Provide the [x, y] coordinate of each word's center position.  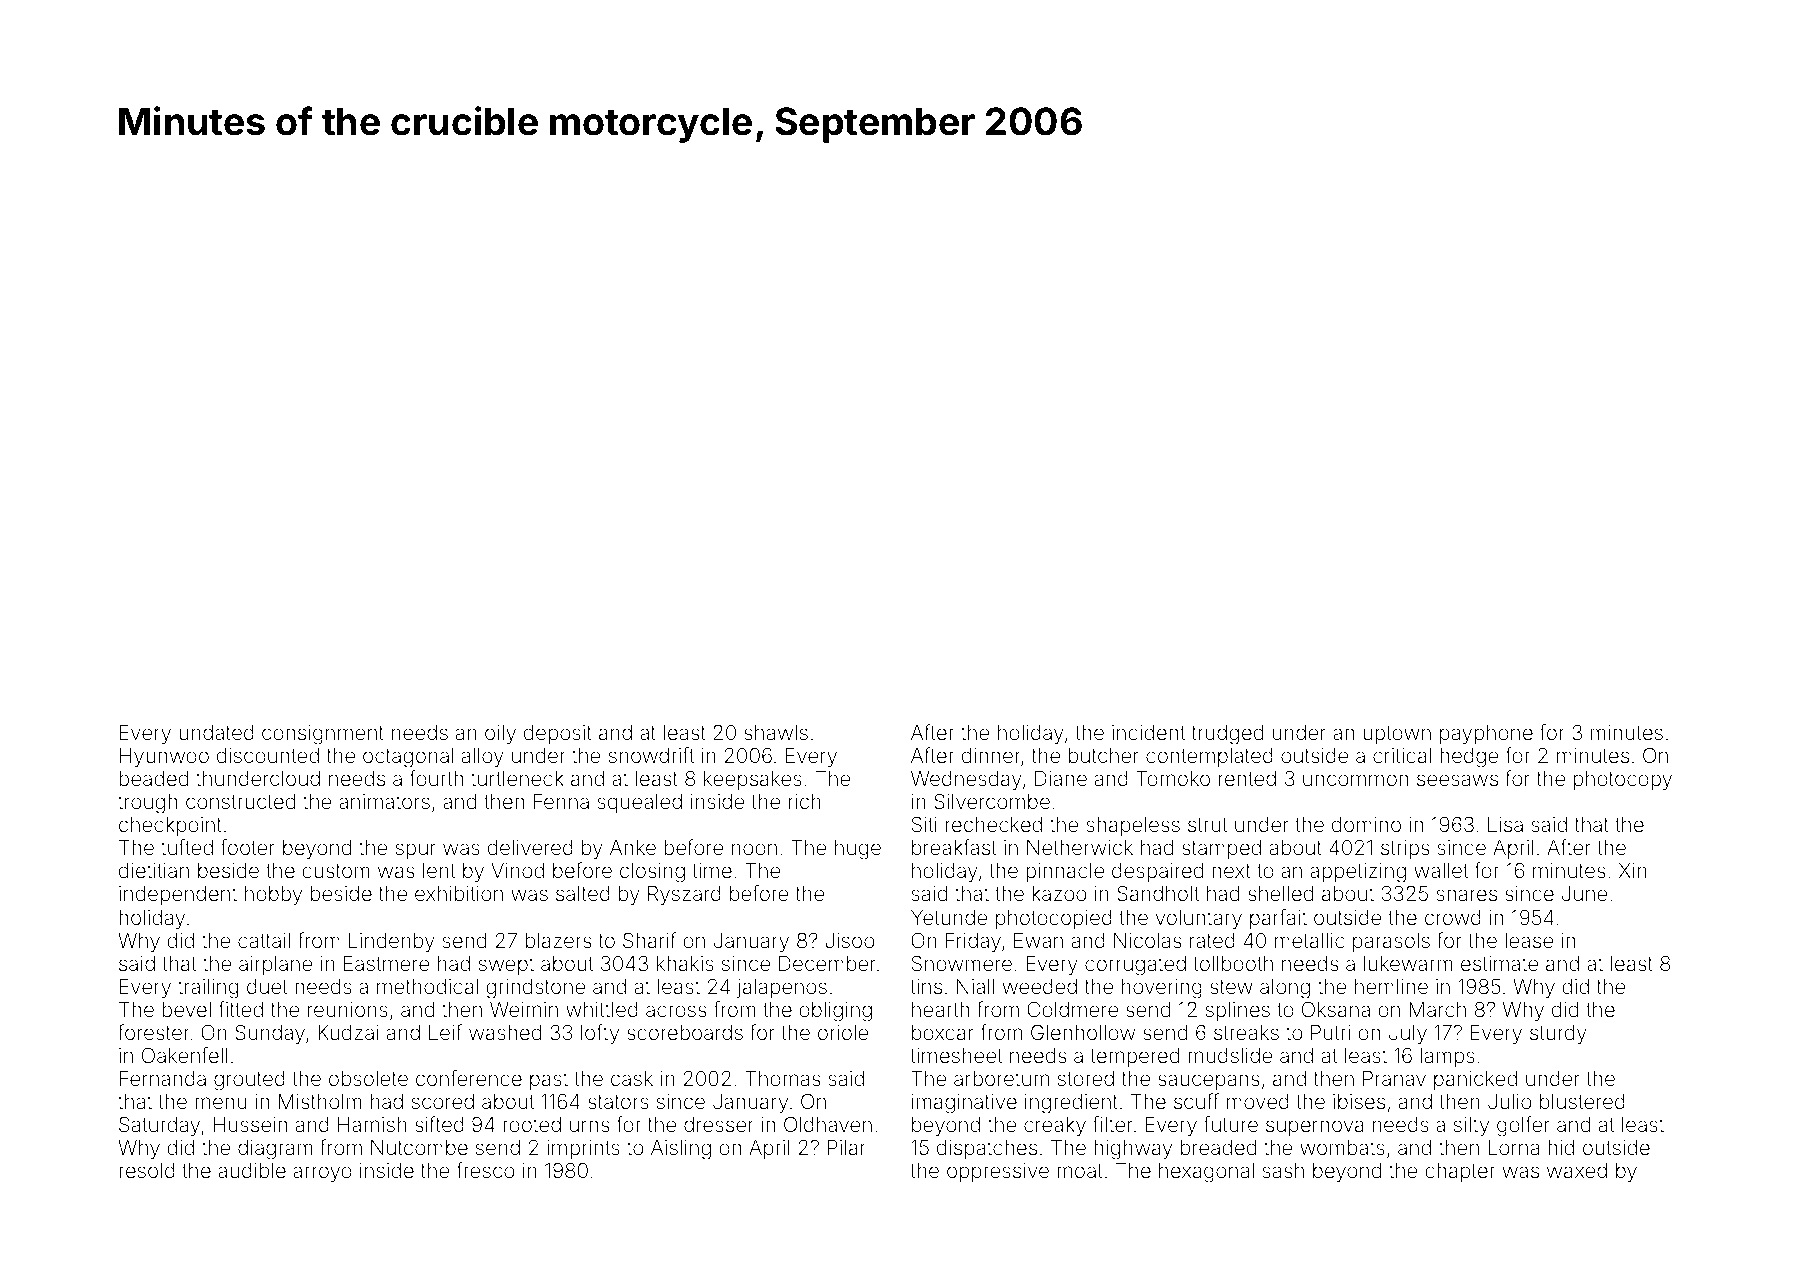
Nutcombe [419, 1147]
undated [216, 732]
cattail [264, 940]
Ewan [1038, 940]
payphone [1486, 735]
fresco [485, 1170]
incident [1148, 732]
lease [1529, 940]
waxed [1577, 1170]
